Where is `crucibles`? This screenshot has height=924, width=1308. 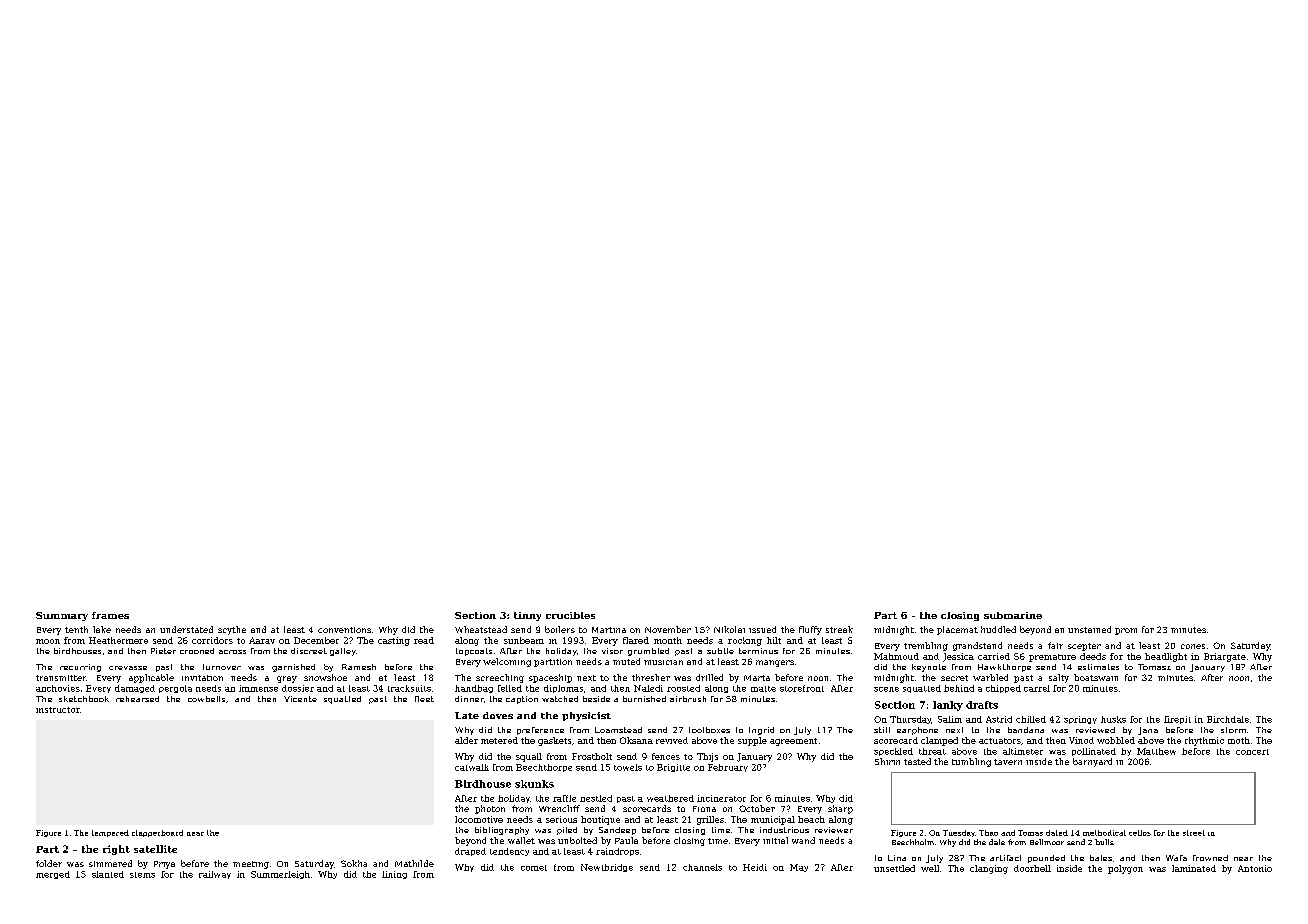 crucibles is located at coordinates (570, 615).
